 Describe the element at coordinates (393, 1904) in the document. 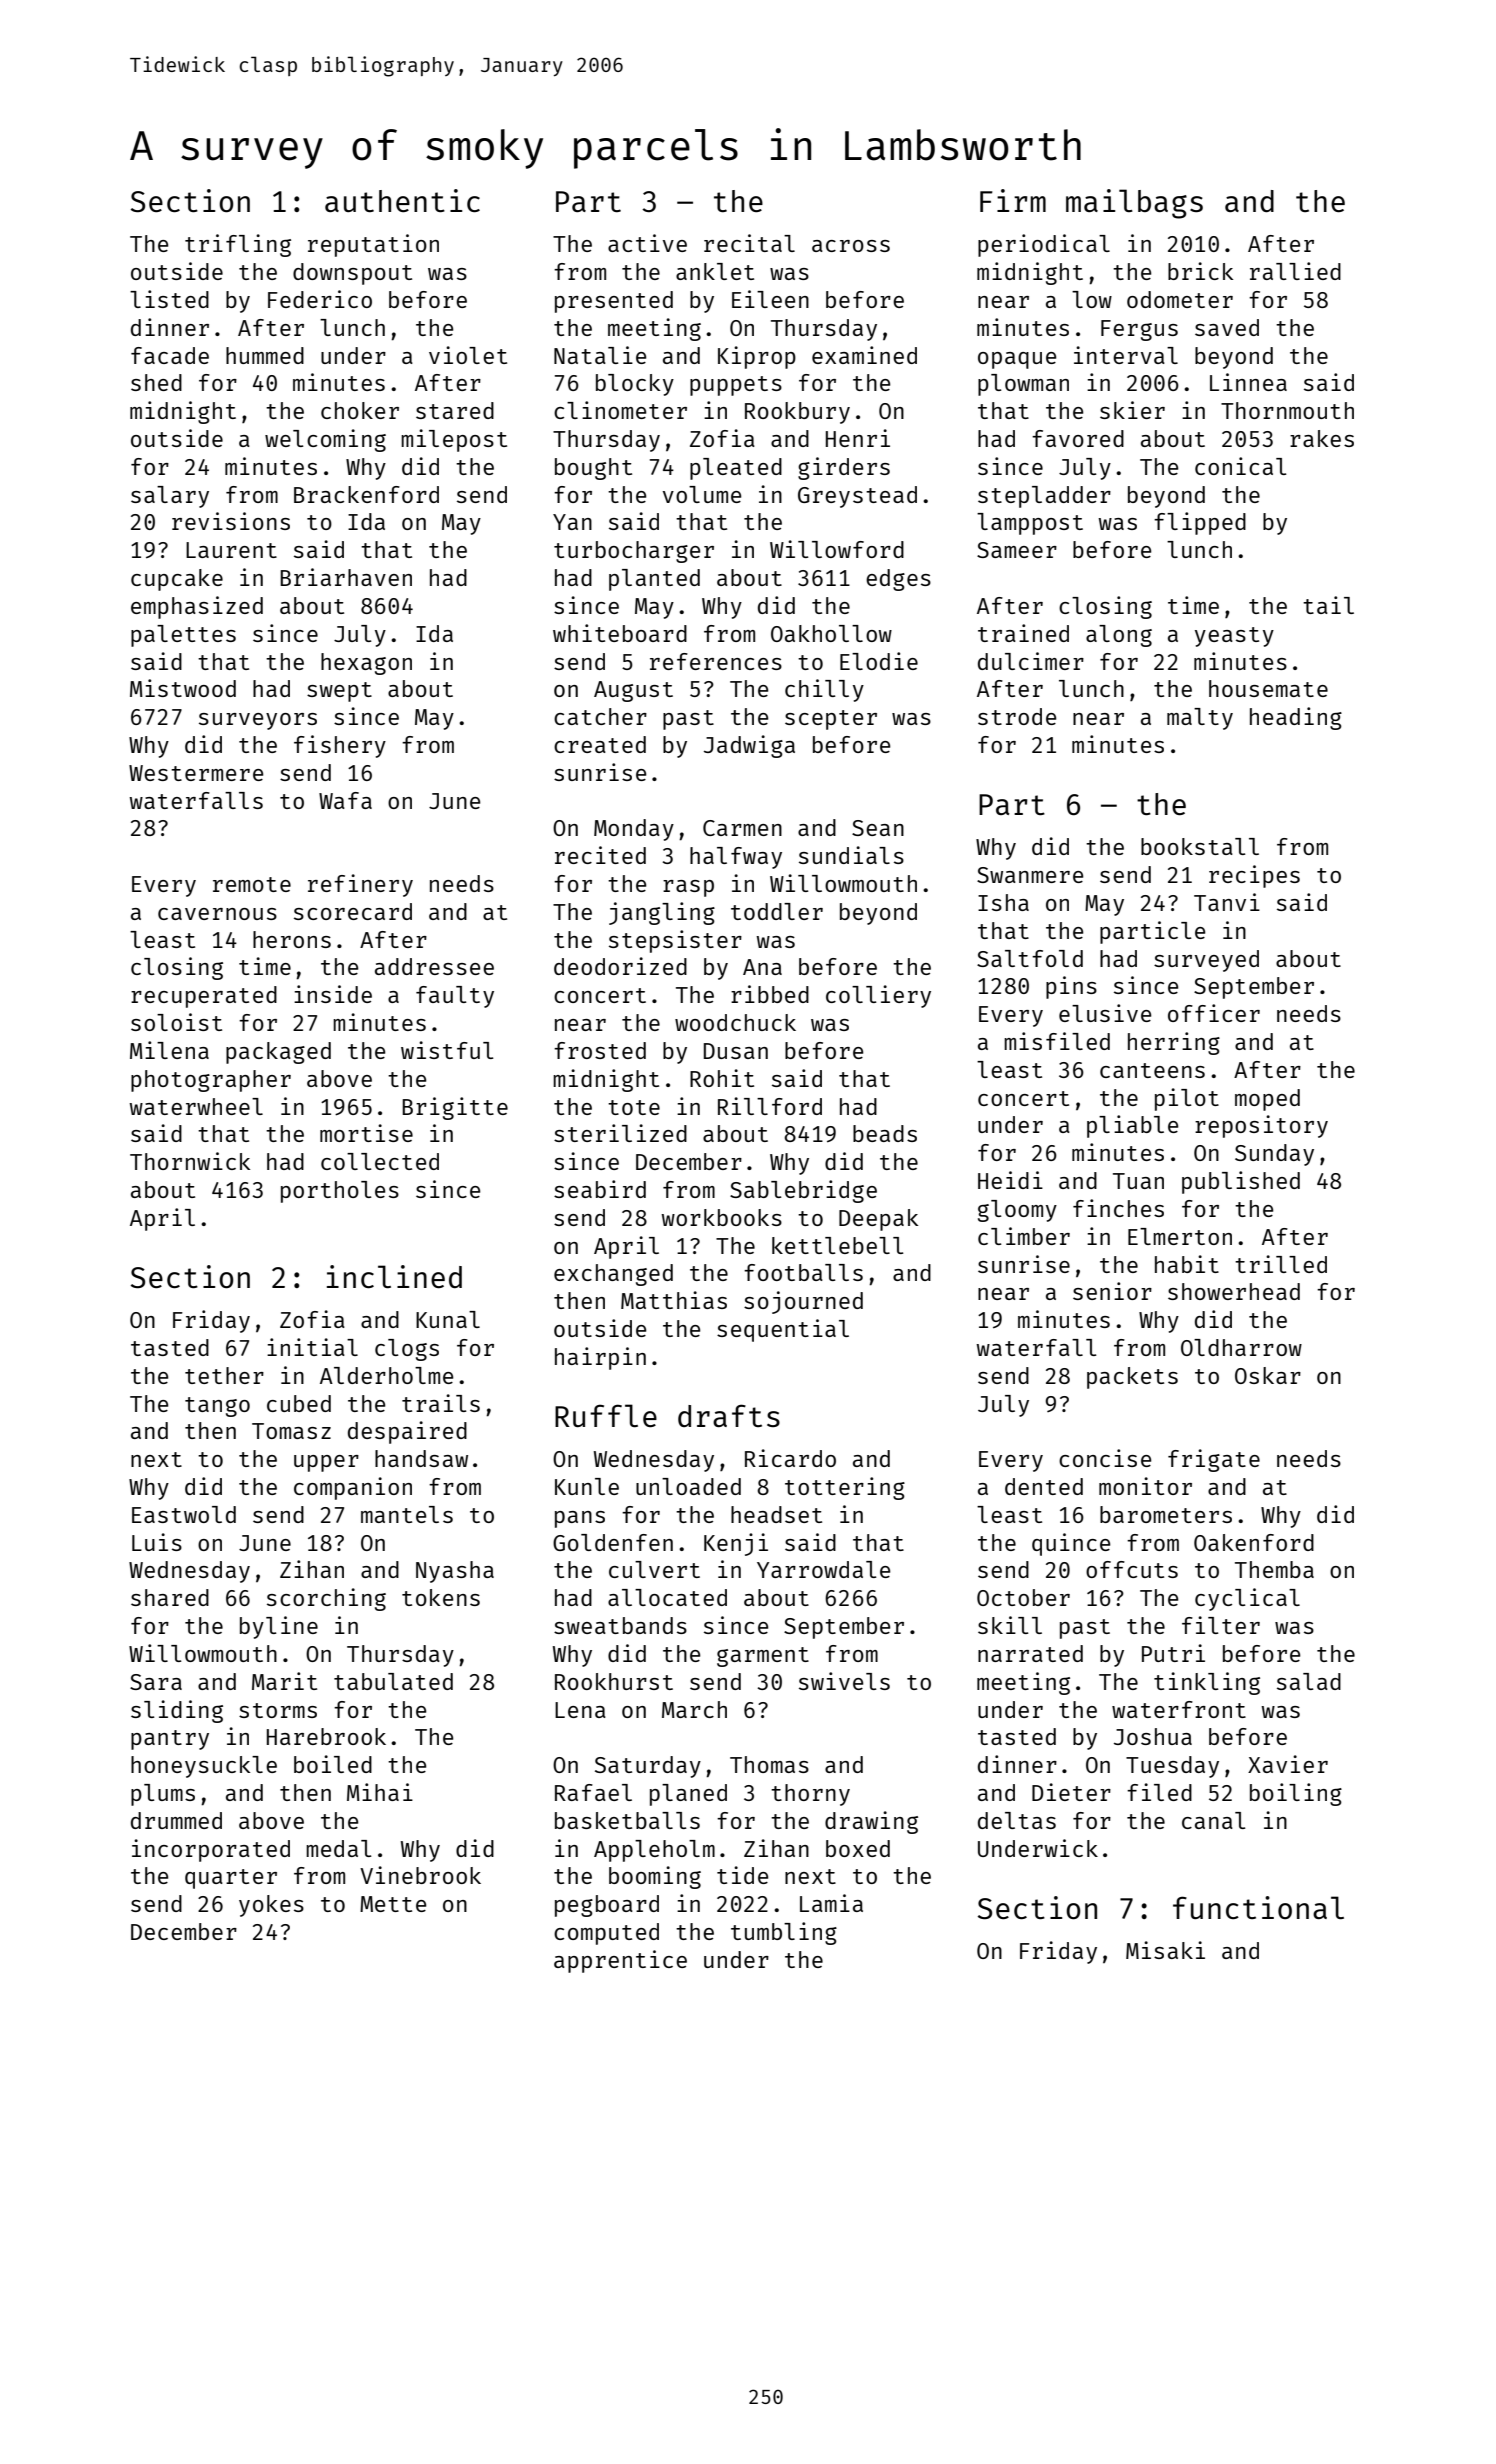

I see `Mette` at that location.
